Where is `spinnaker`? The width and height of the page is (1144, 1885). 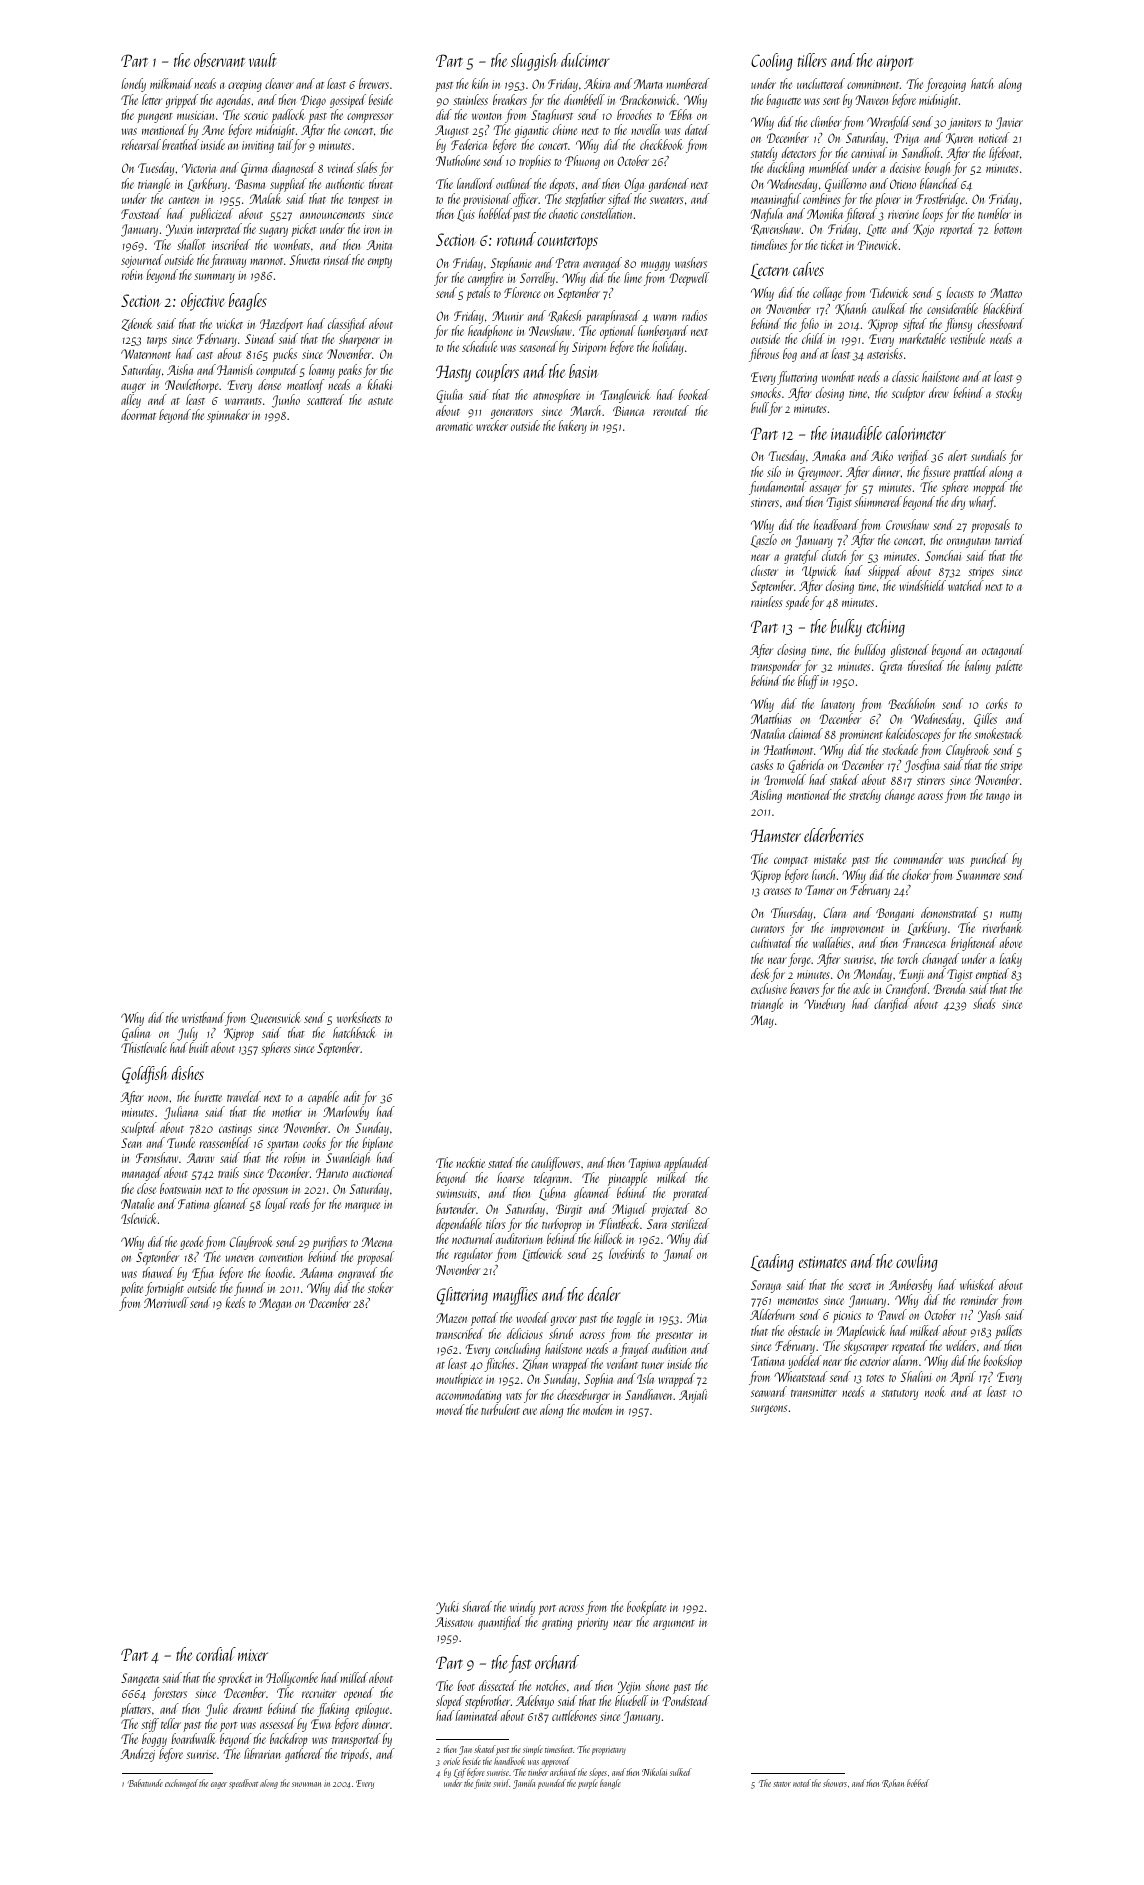
spinnaker is located at coordinates (228, 416).
